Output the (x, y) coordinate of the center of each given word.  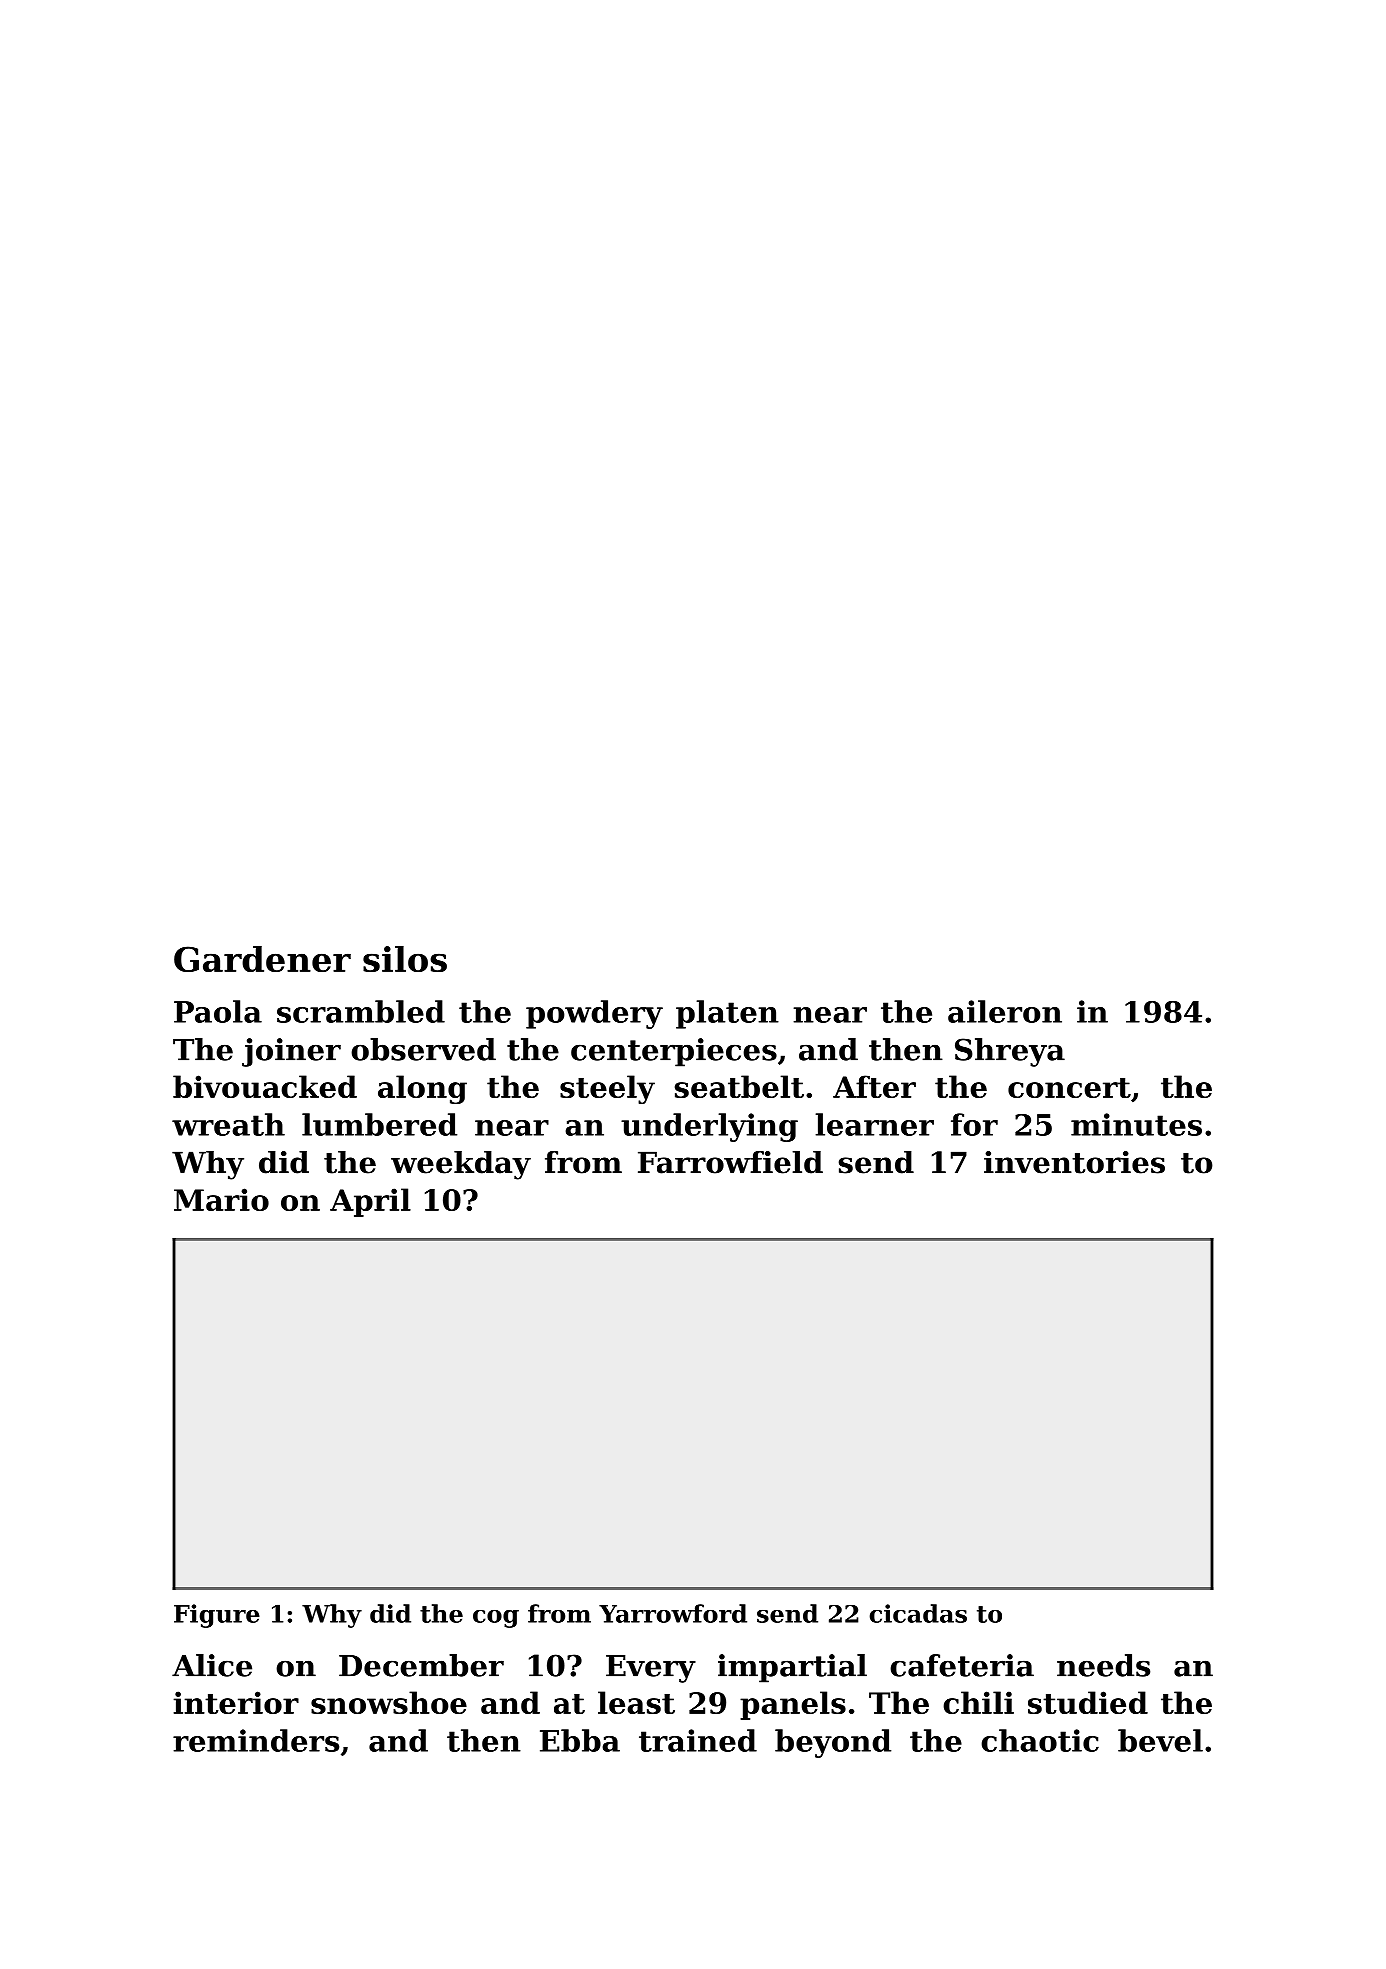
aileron (1005, 1011)
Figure (217, 1616)
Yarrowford (673, 1613)
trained (698, 1740)
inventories (1074, 1162)
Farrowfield (730, 1162)
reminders (256, 1740)
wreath (228, 1124)
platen (727, 1014)
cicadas (918, 1613)
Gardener (262, 959)
